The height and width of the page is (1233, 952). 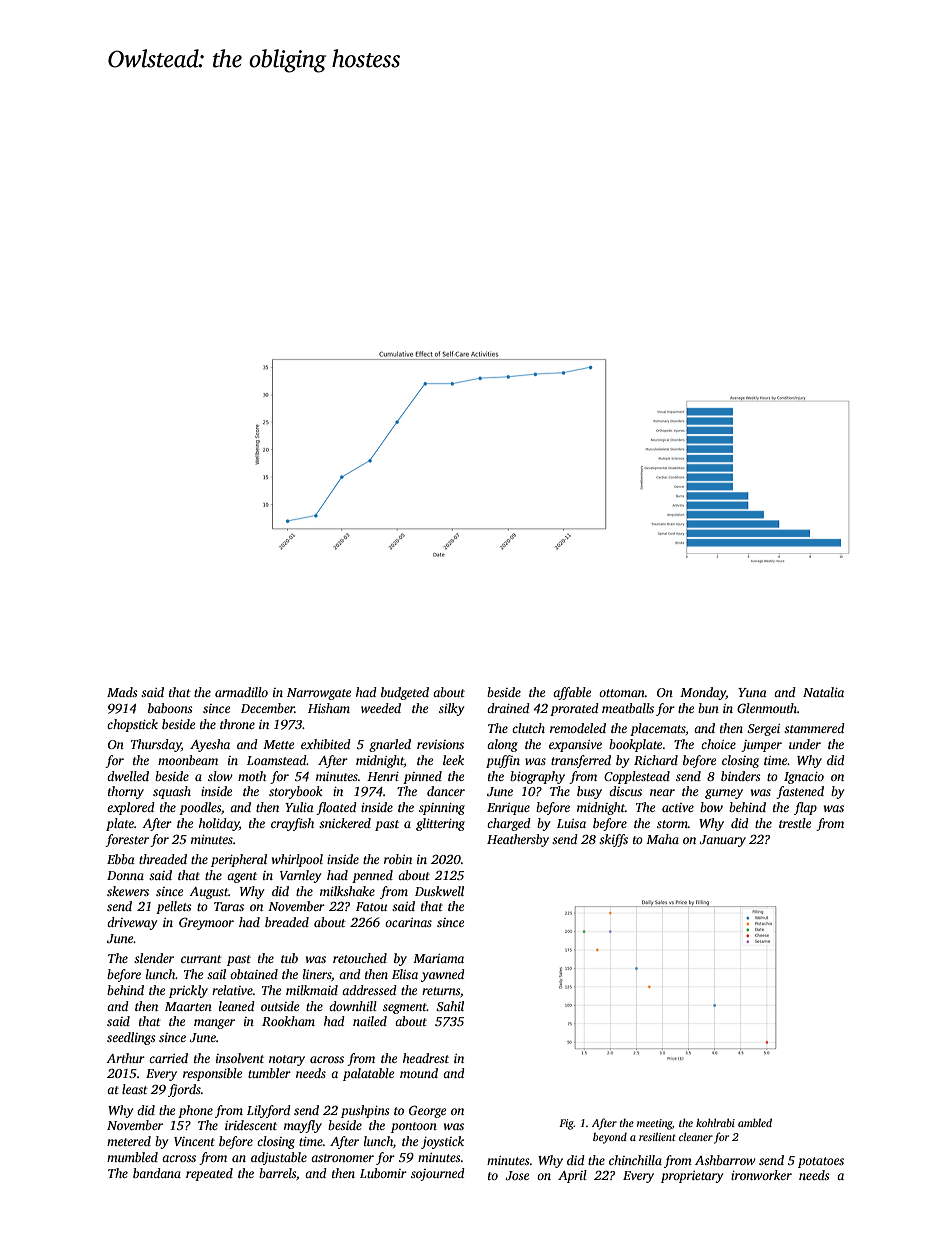 What do you see at coordinates (696, 1136) in the page?
I see `cleaner` at bounding box center [696, 1136].
